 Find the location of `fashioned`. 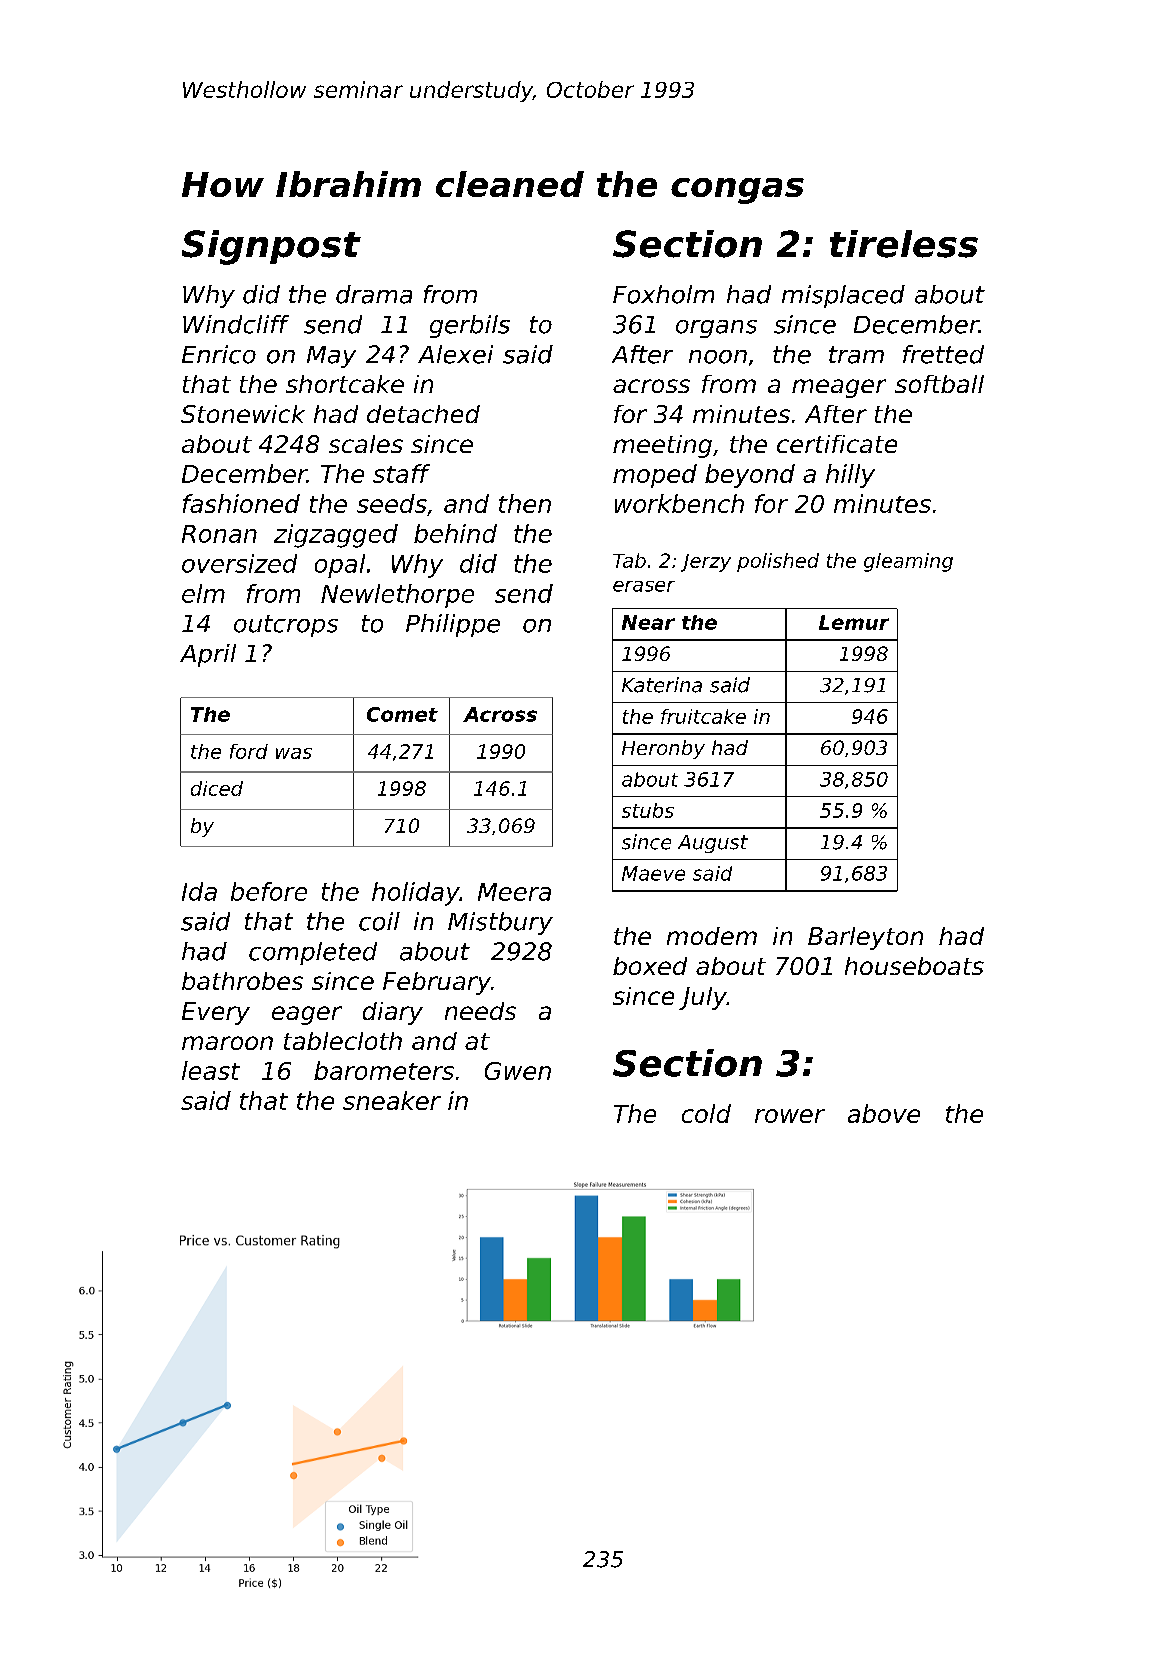

fashioned is located at coordinates (241, 503).
